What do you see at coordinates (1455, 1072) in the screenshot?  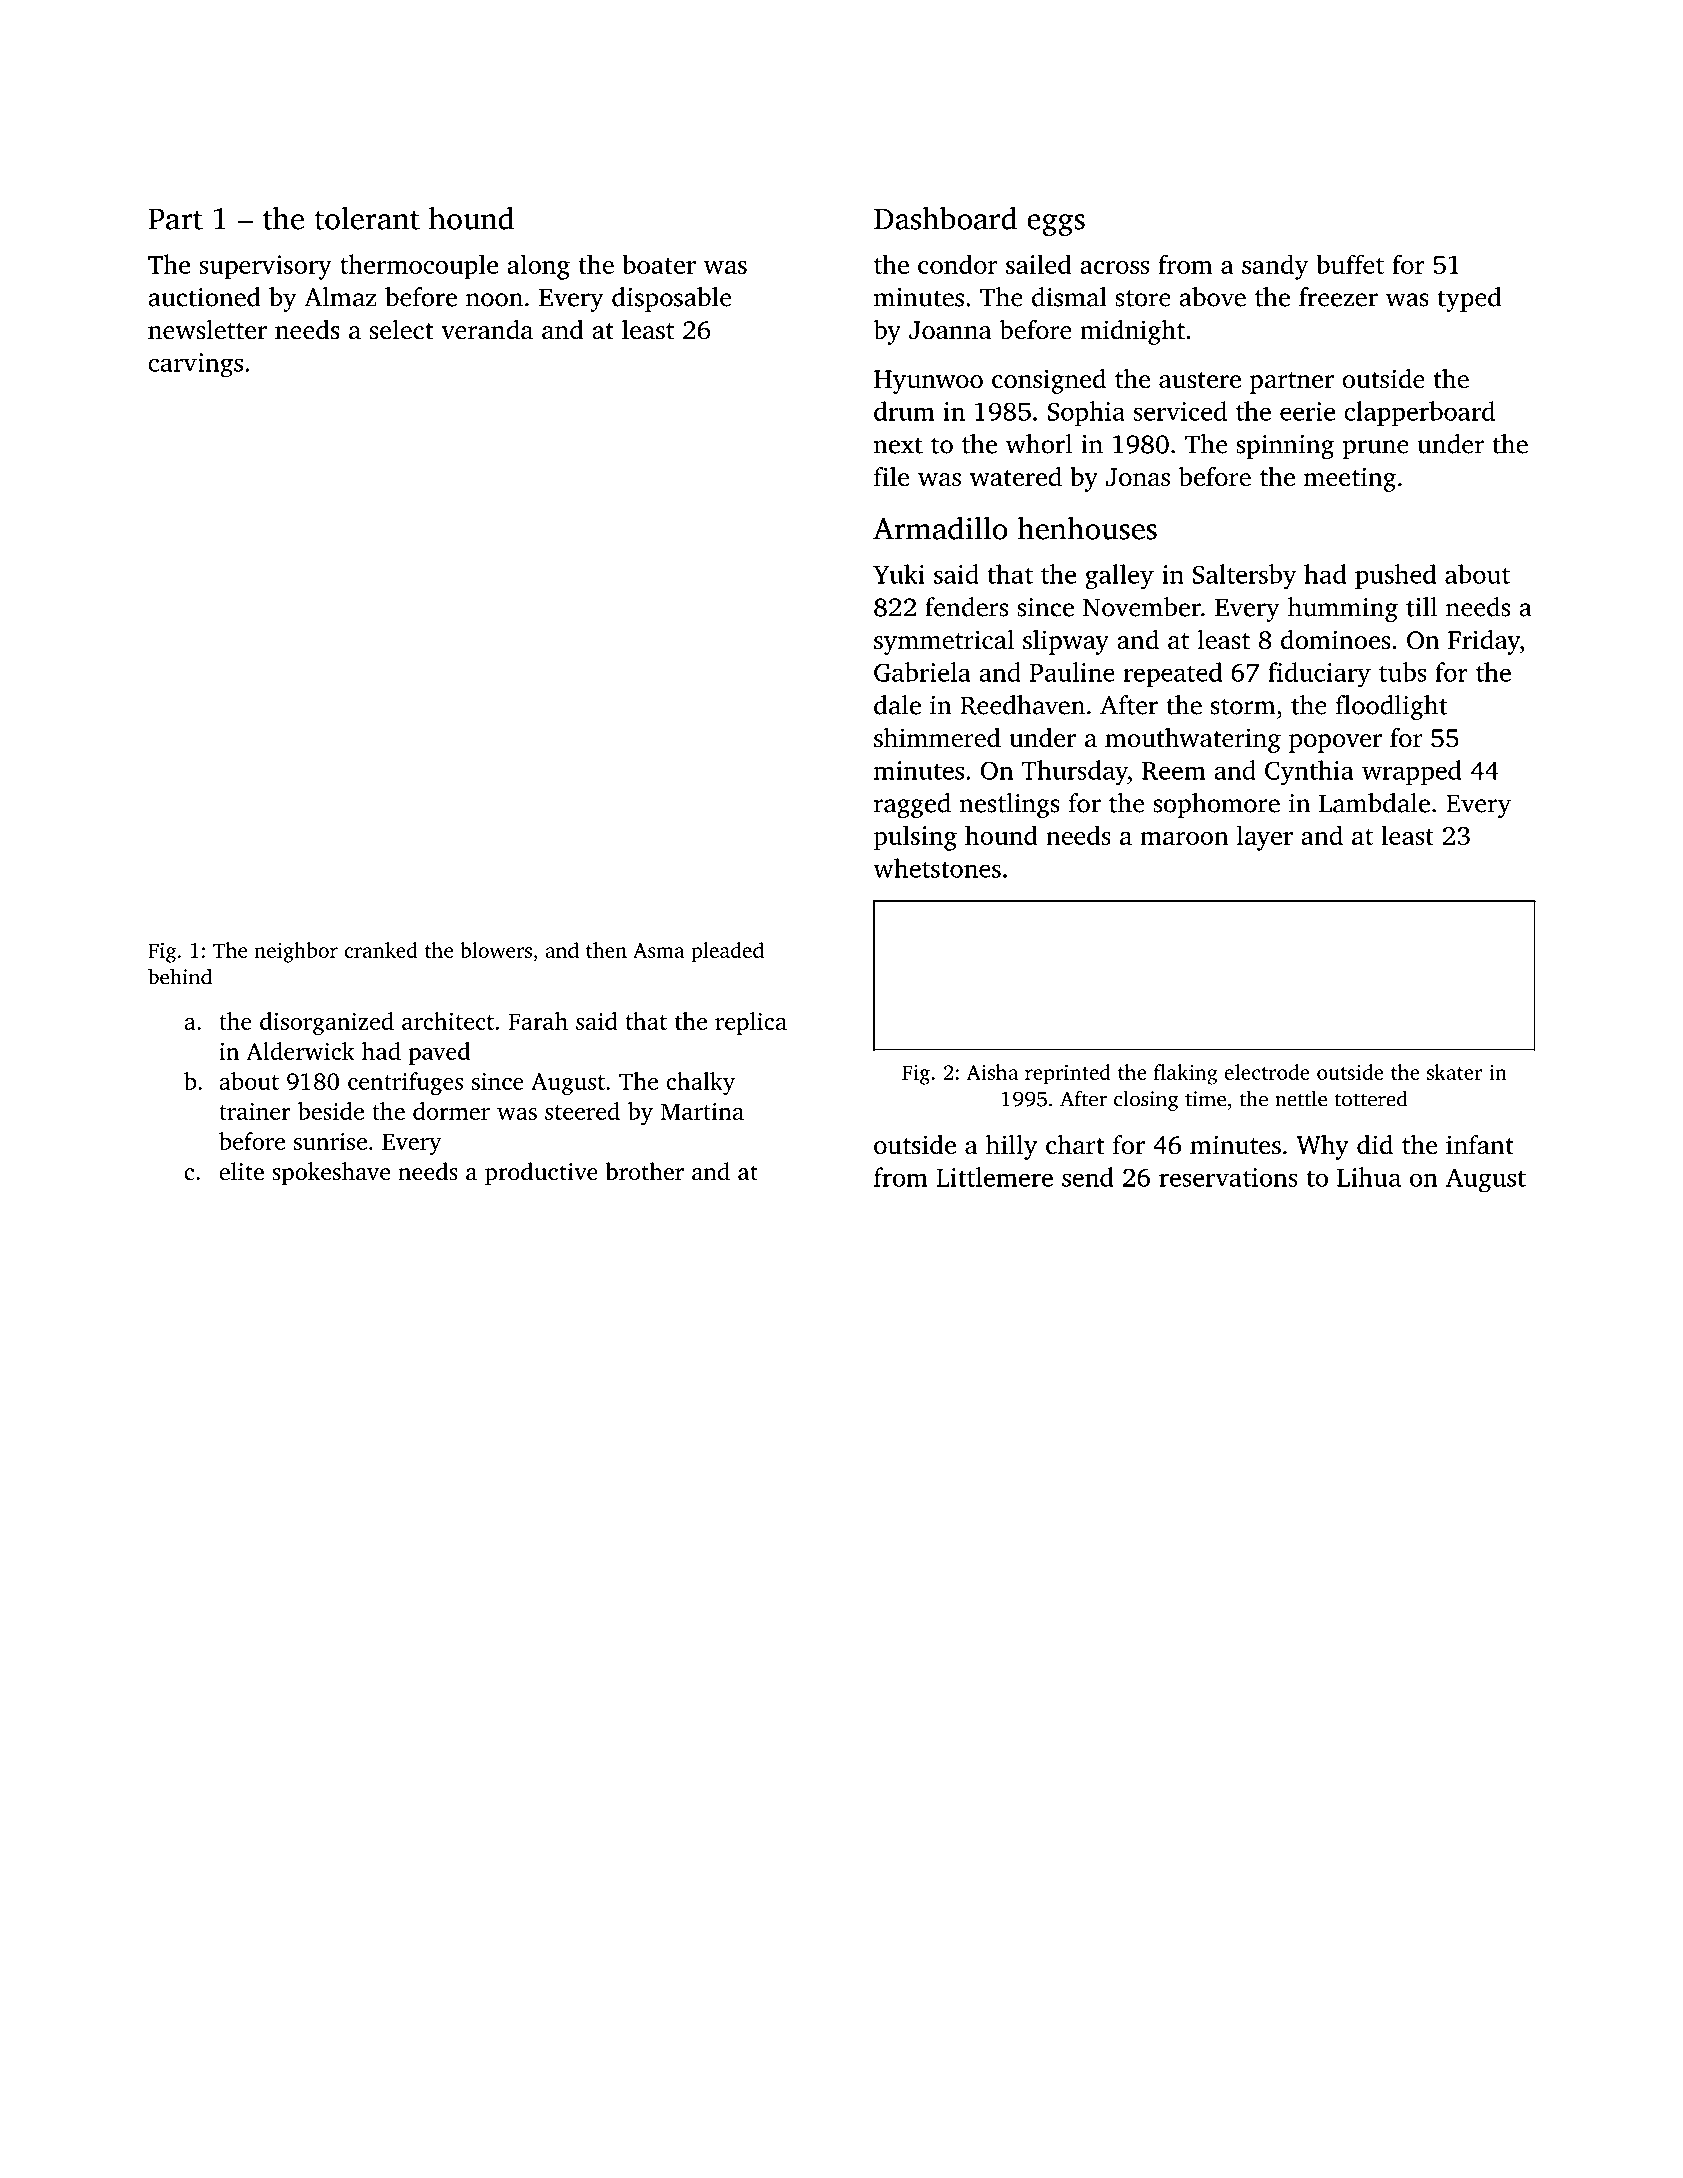 I see `skater` at bounding box center [1455, 1072].
